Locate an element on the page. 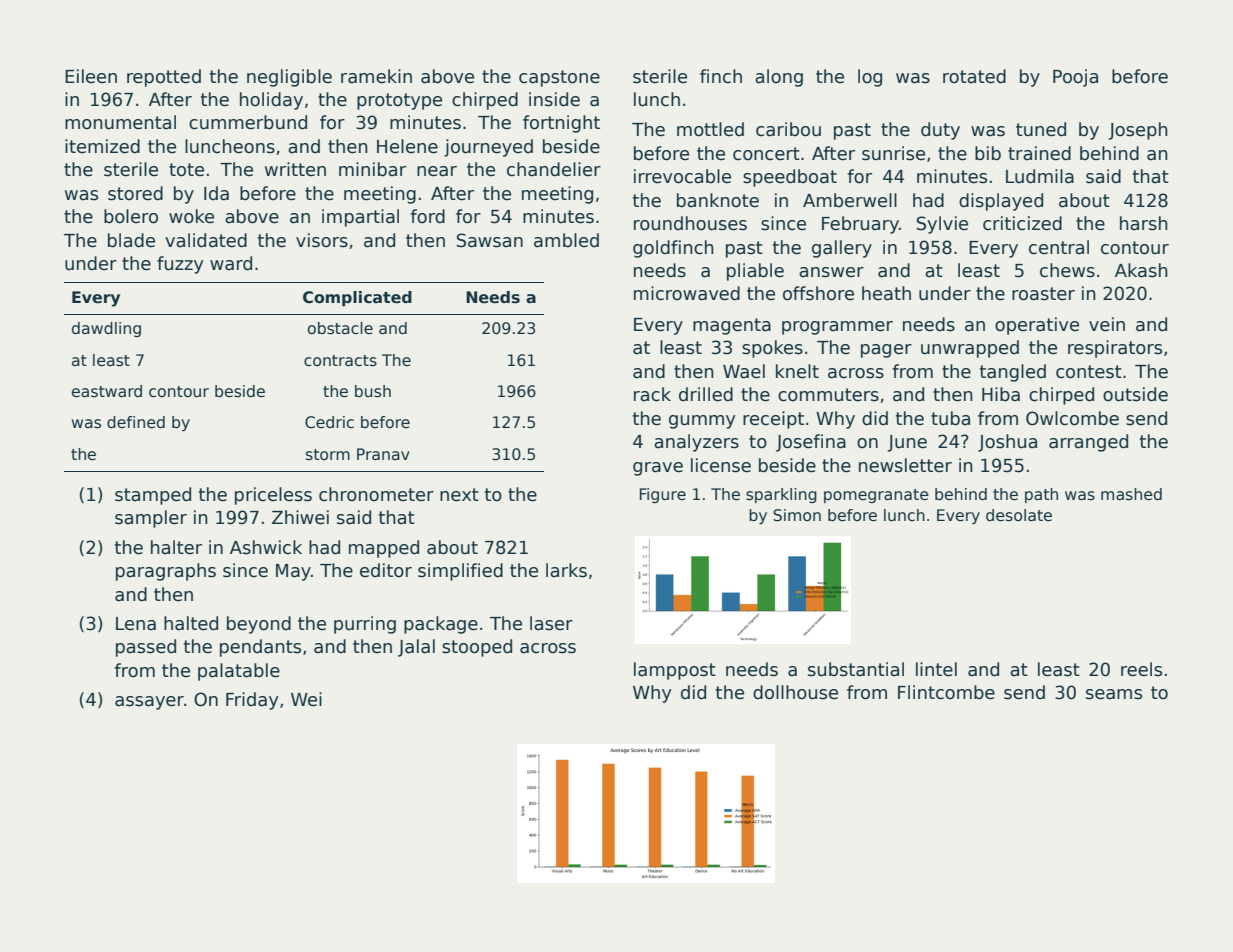  spokes is located at coordinates (772, 349).
